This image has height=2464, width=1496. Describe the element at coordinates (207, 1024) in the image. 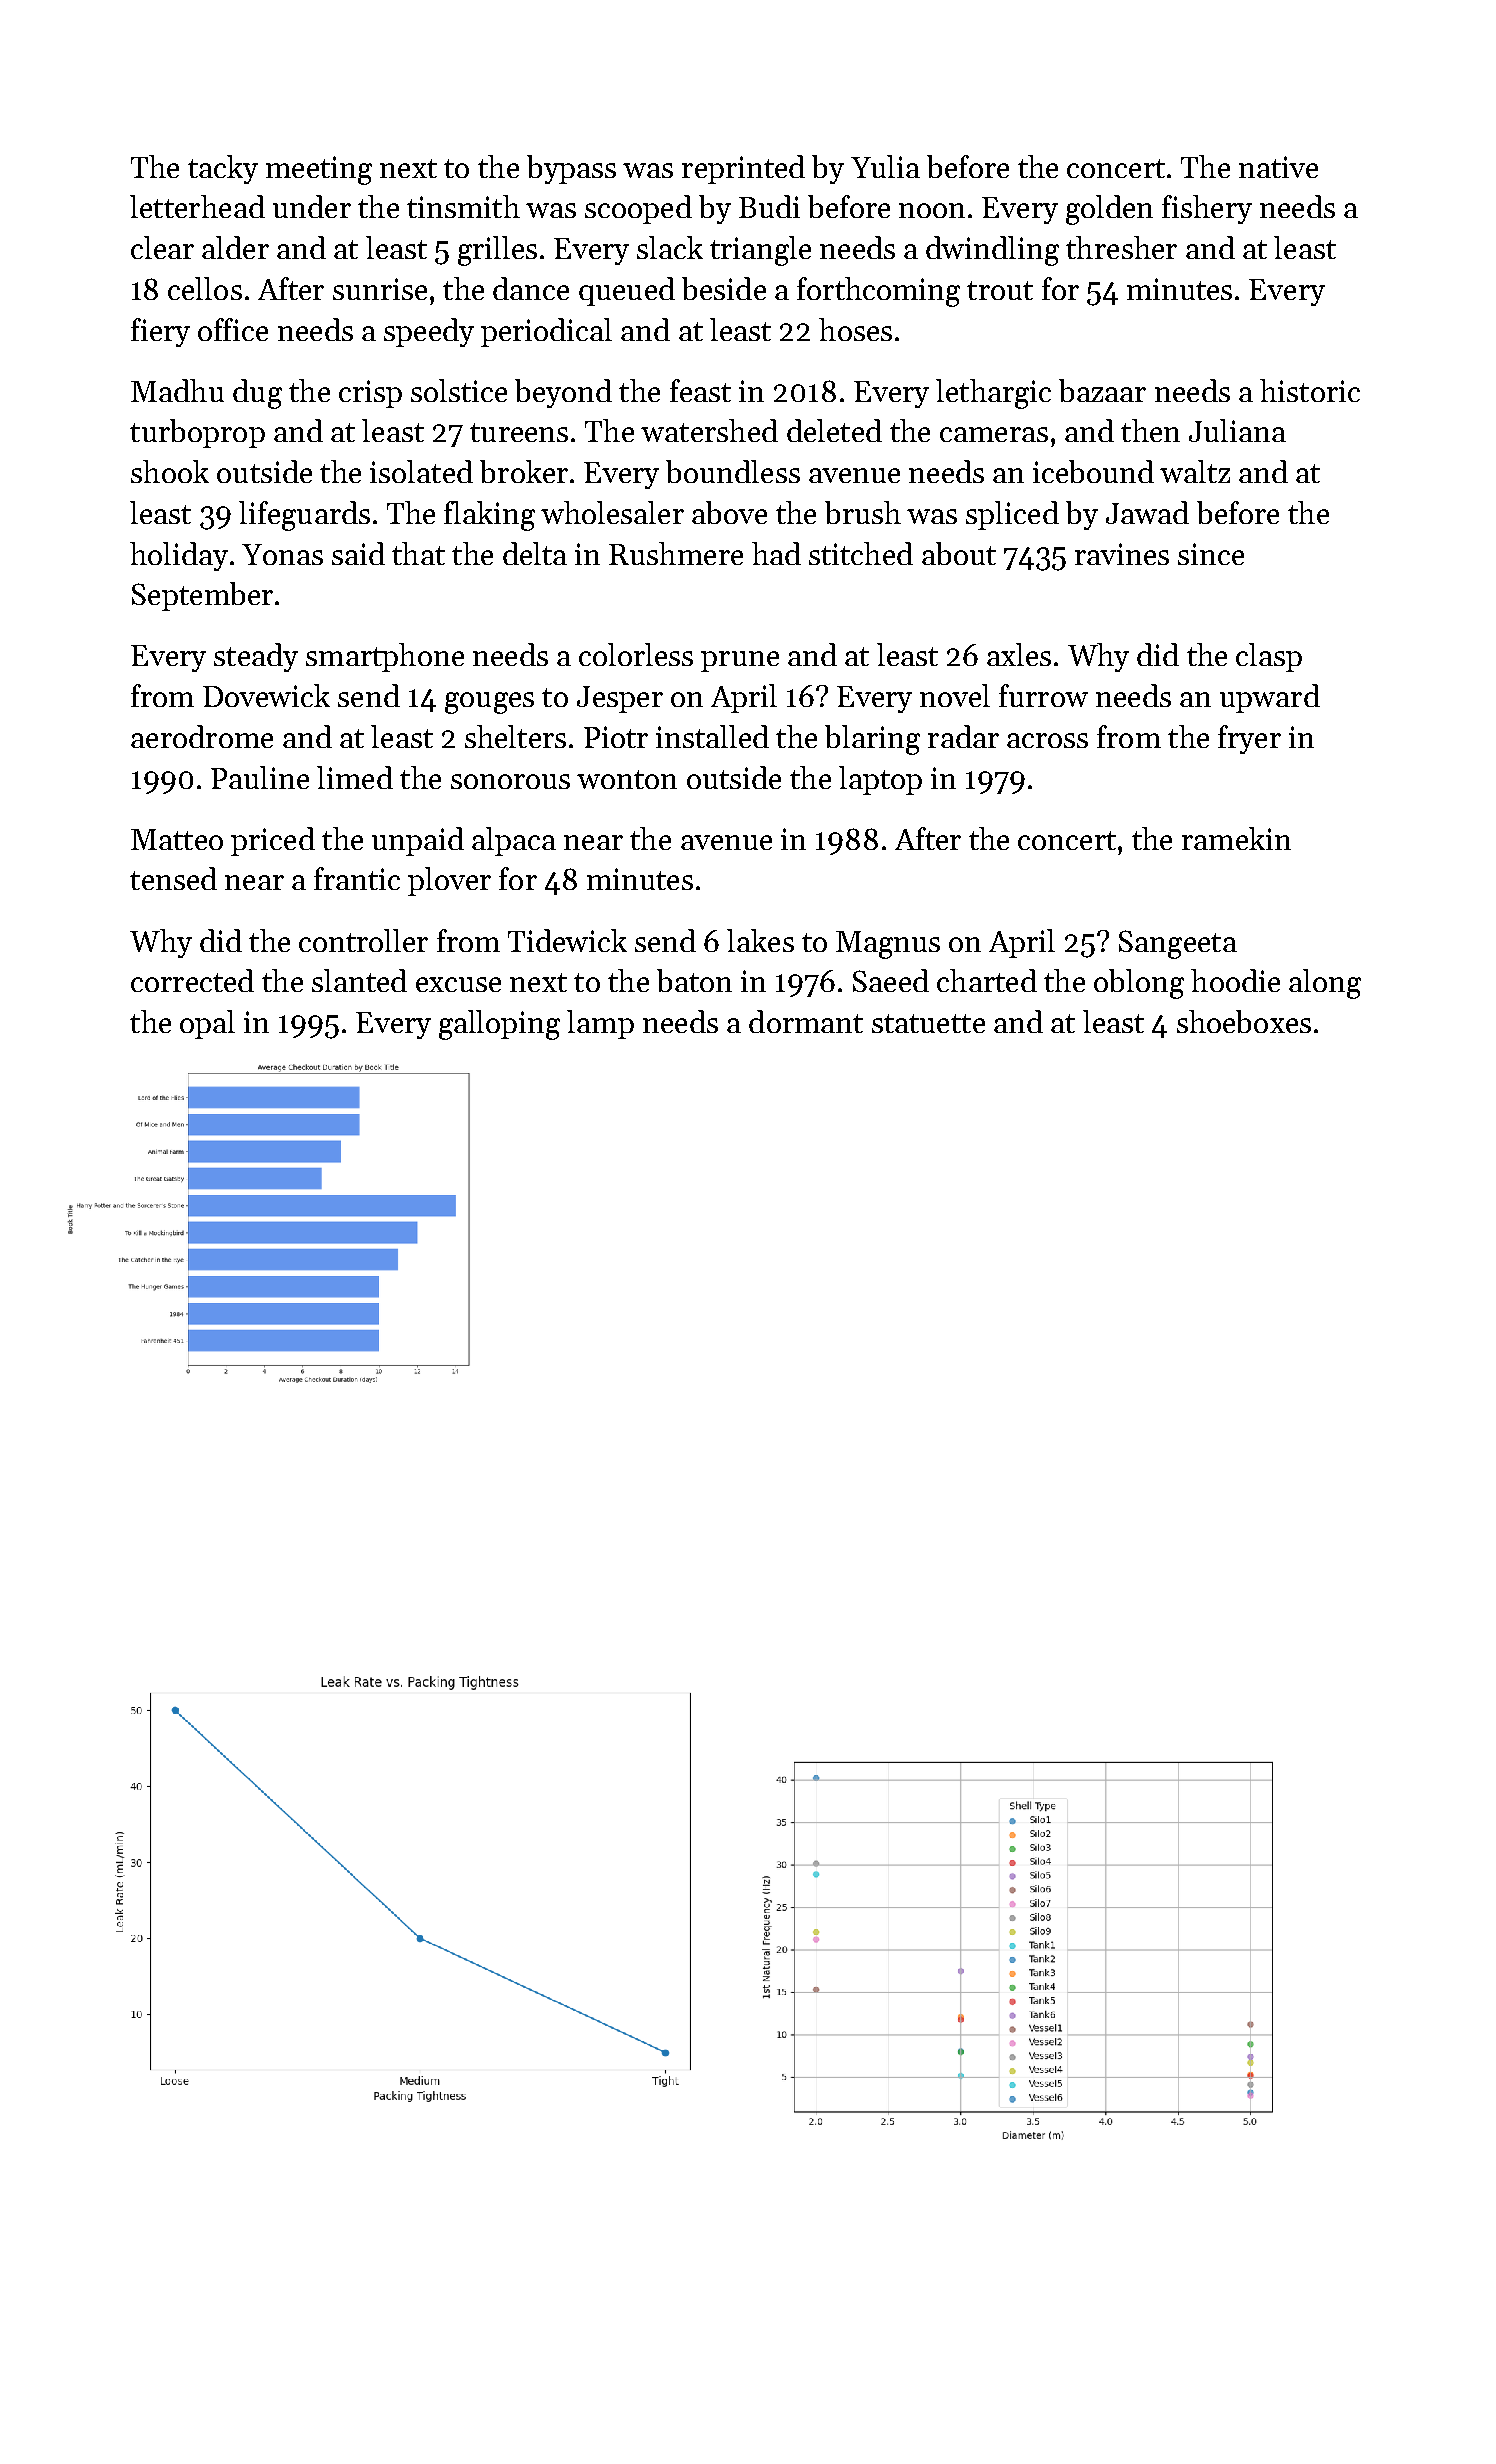

I see `opal` at that location.
